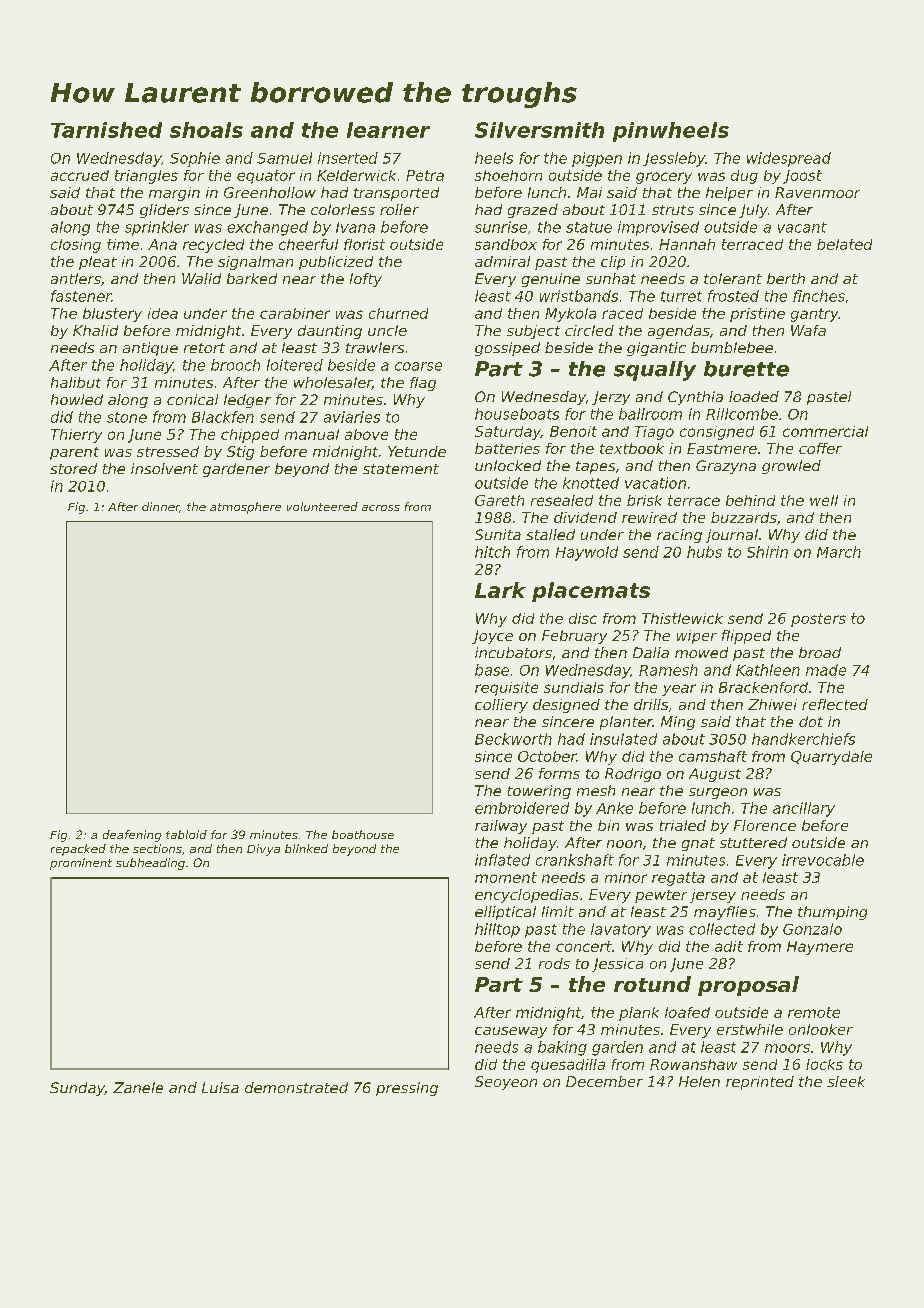  What do you see at coordinates (824, 500) in the screenshot?
I see `well` at bounding box center [824, 500].
